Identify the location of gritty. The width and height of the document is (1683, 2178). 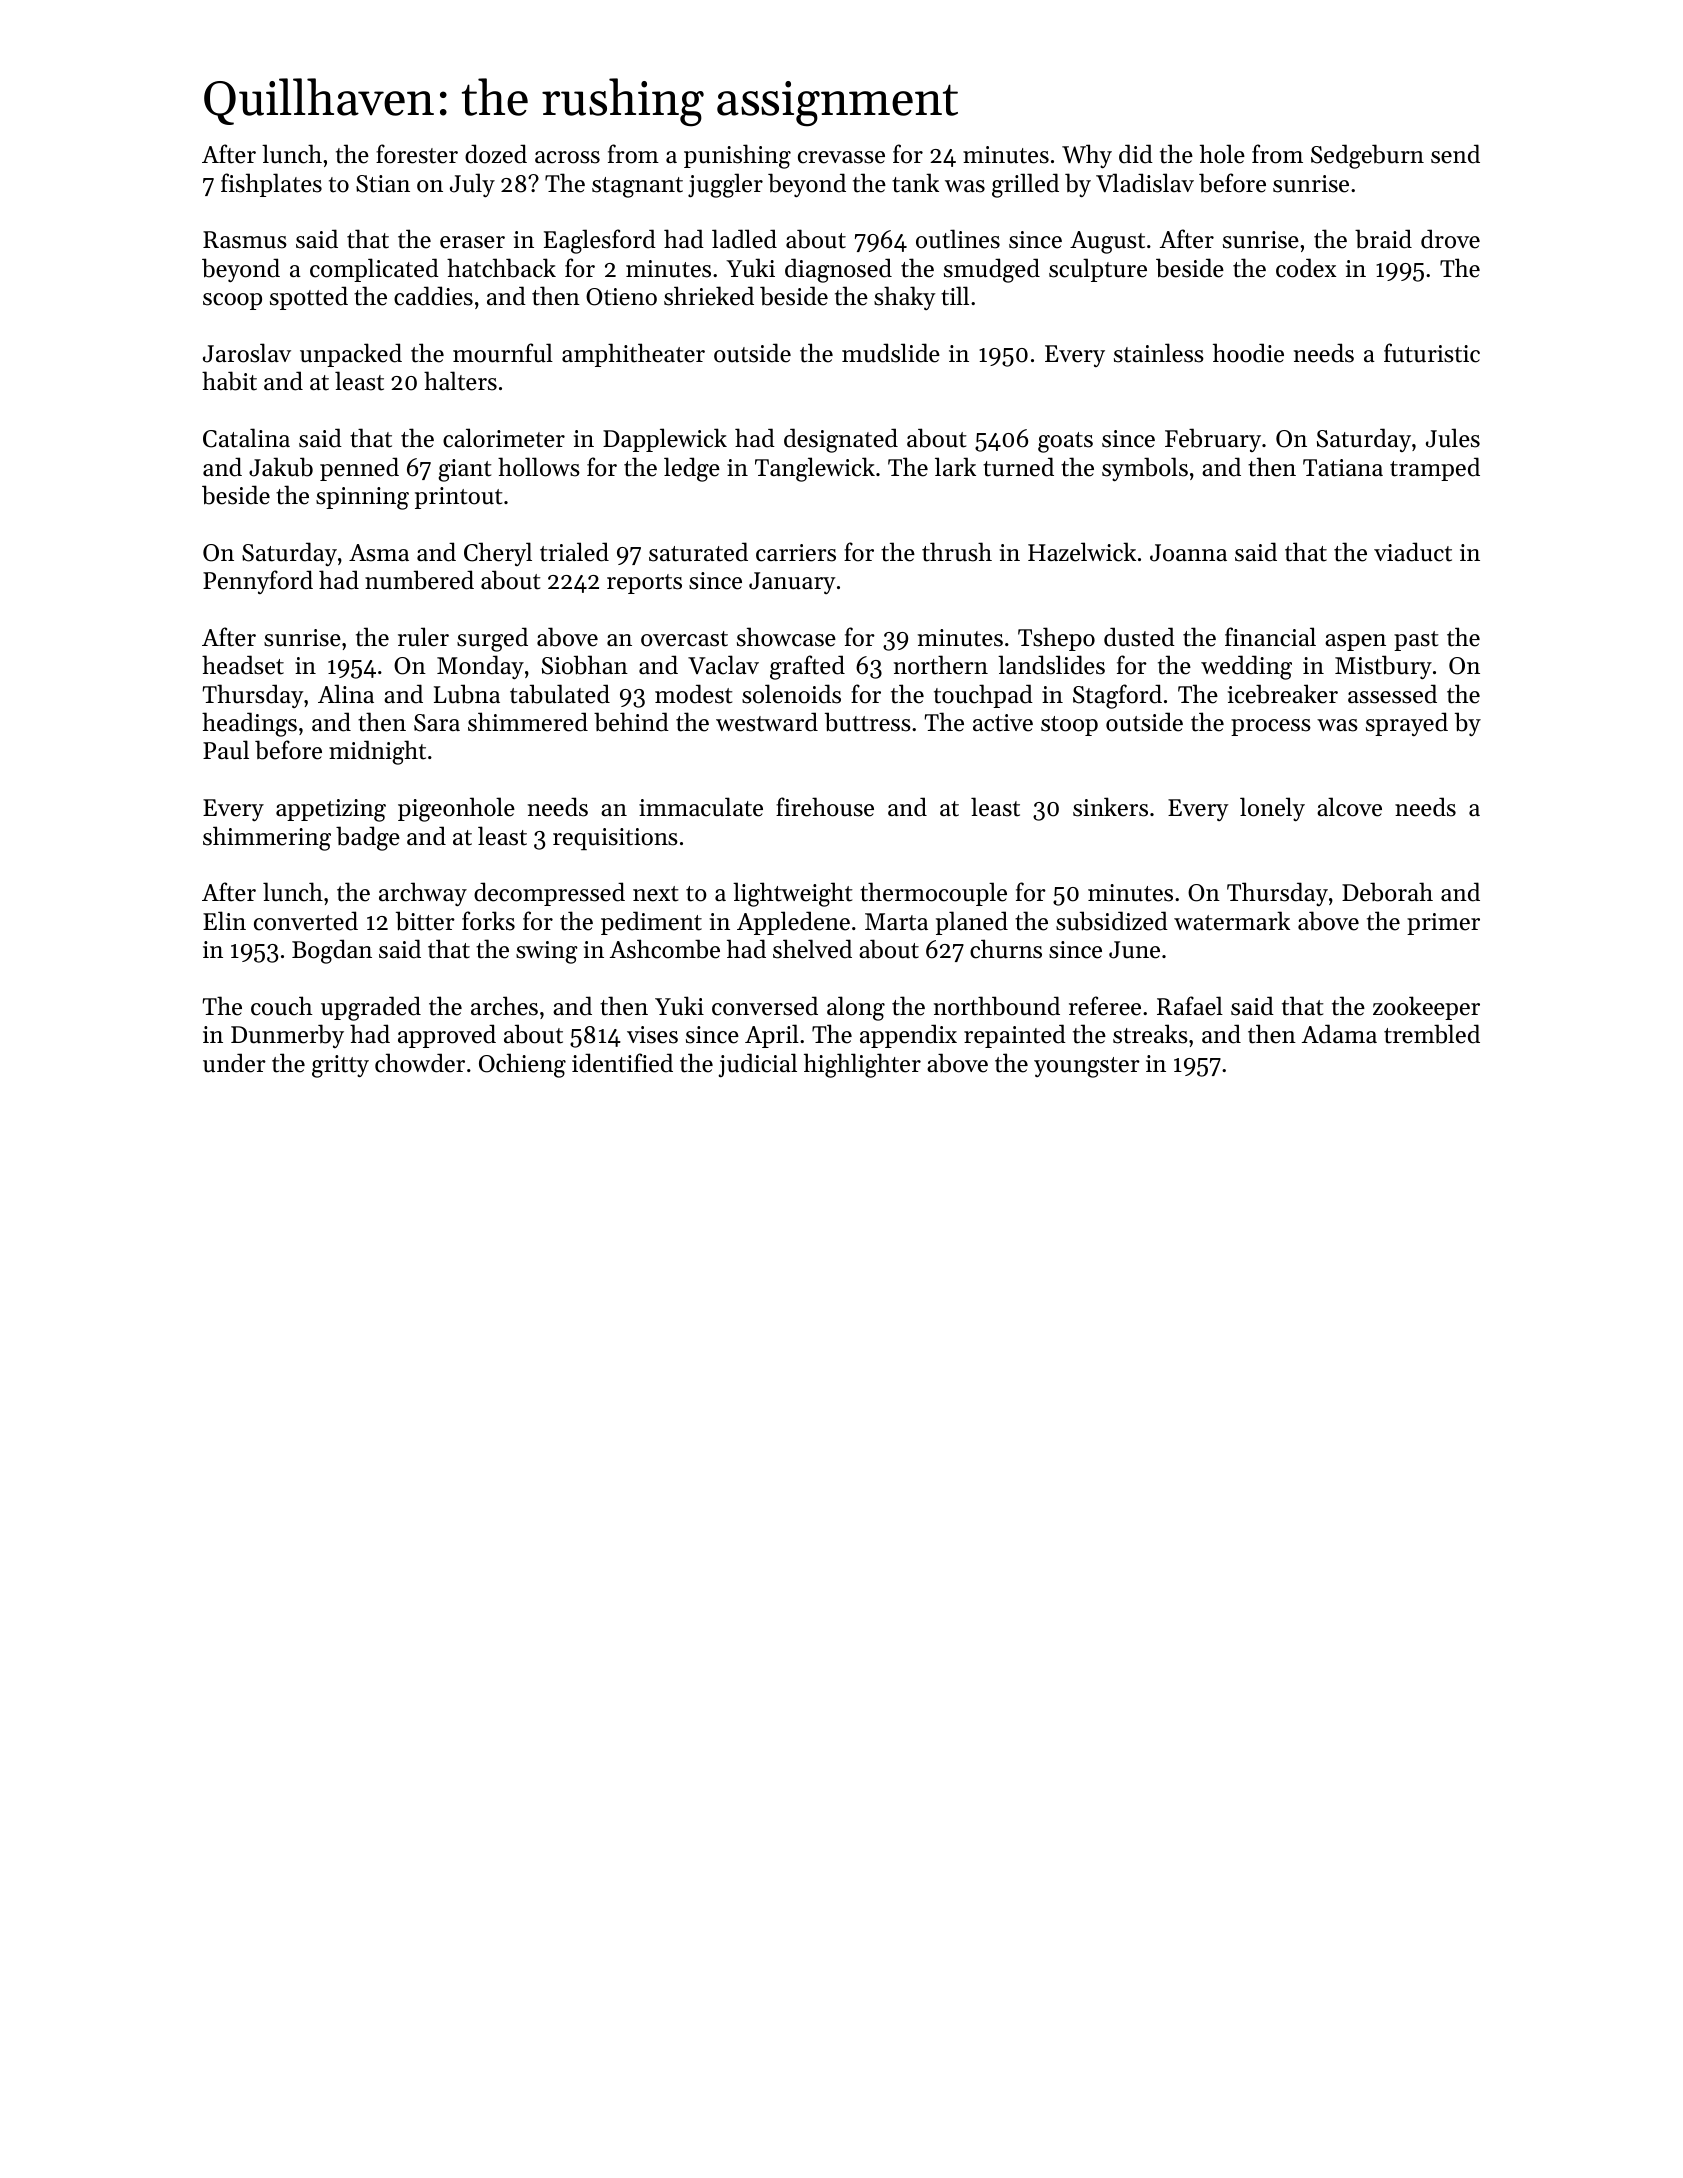
(340, 1066).
